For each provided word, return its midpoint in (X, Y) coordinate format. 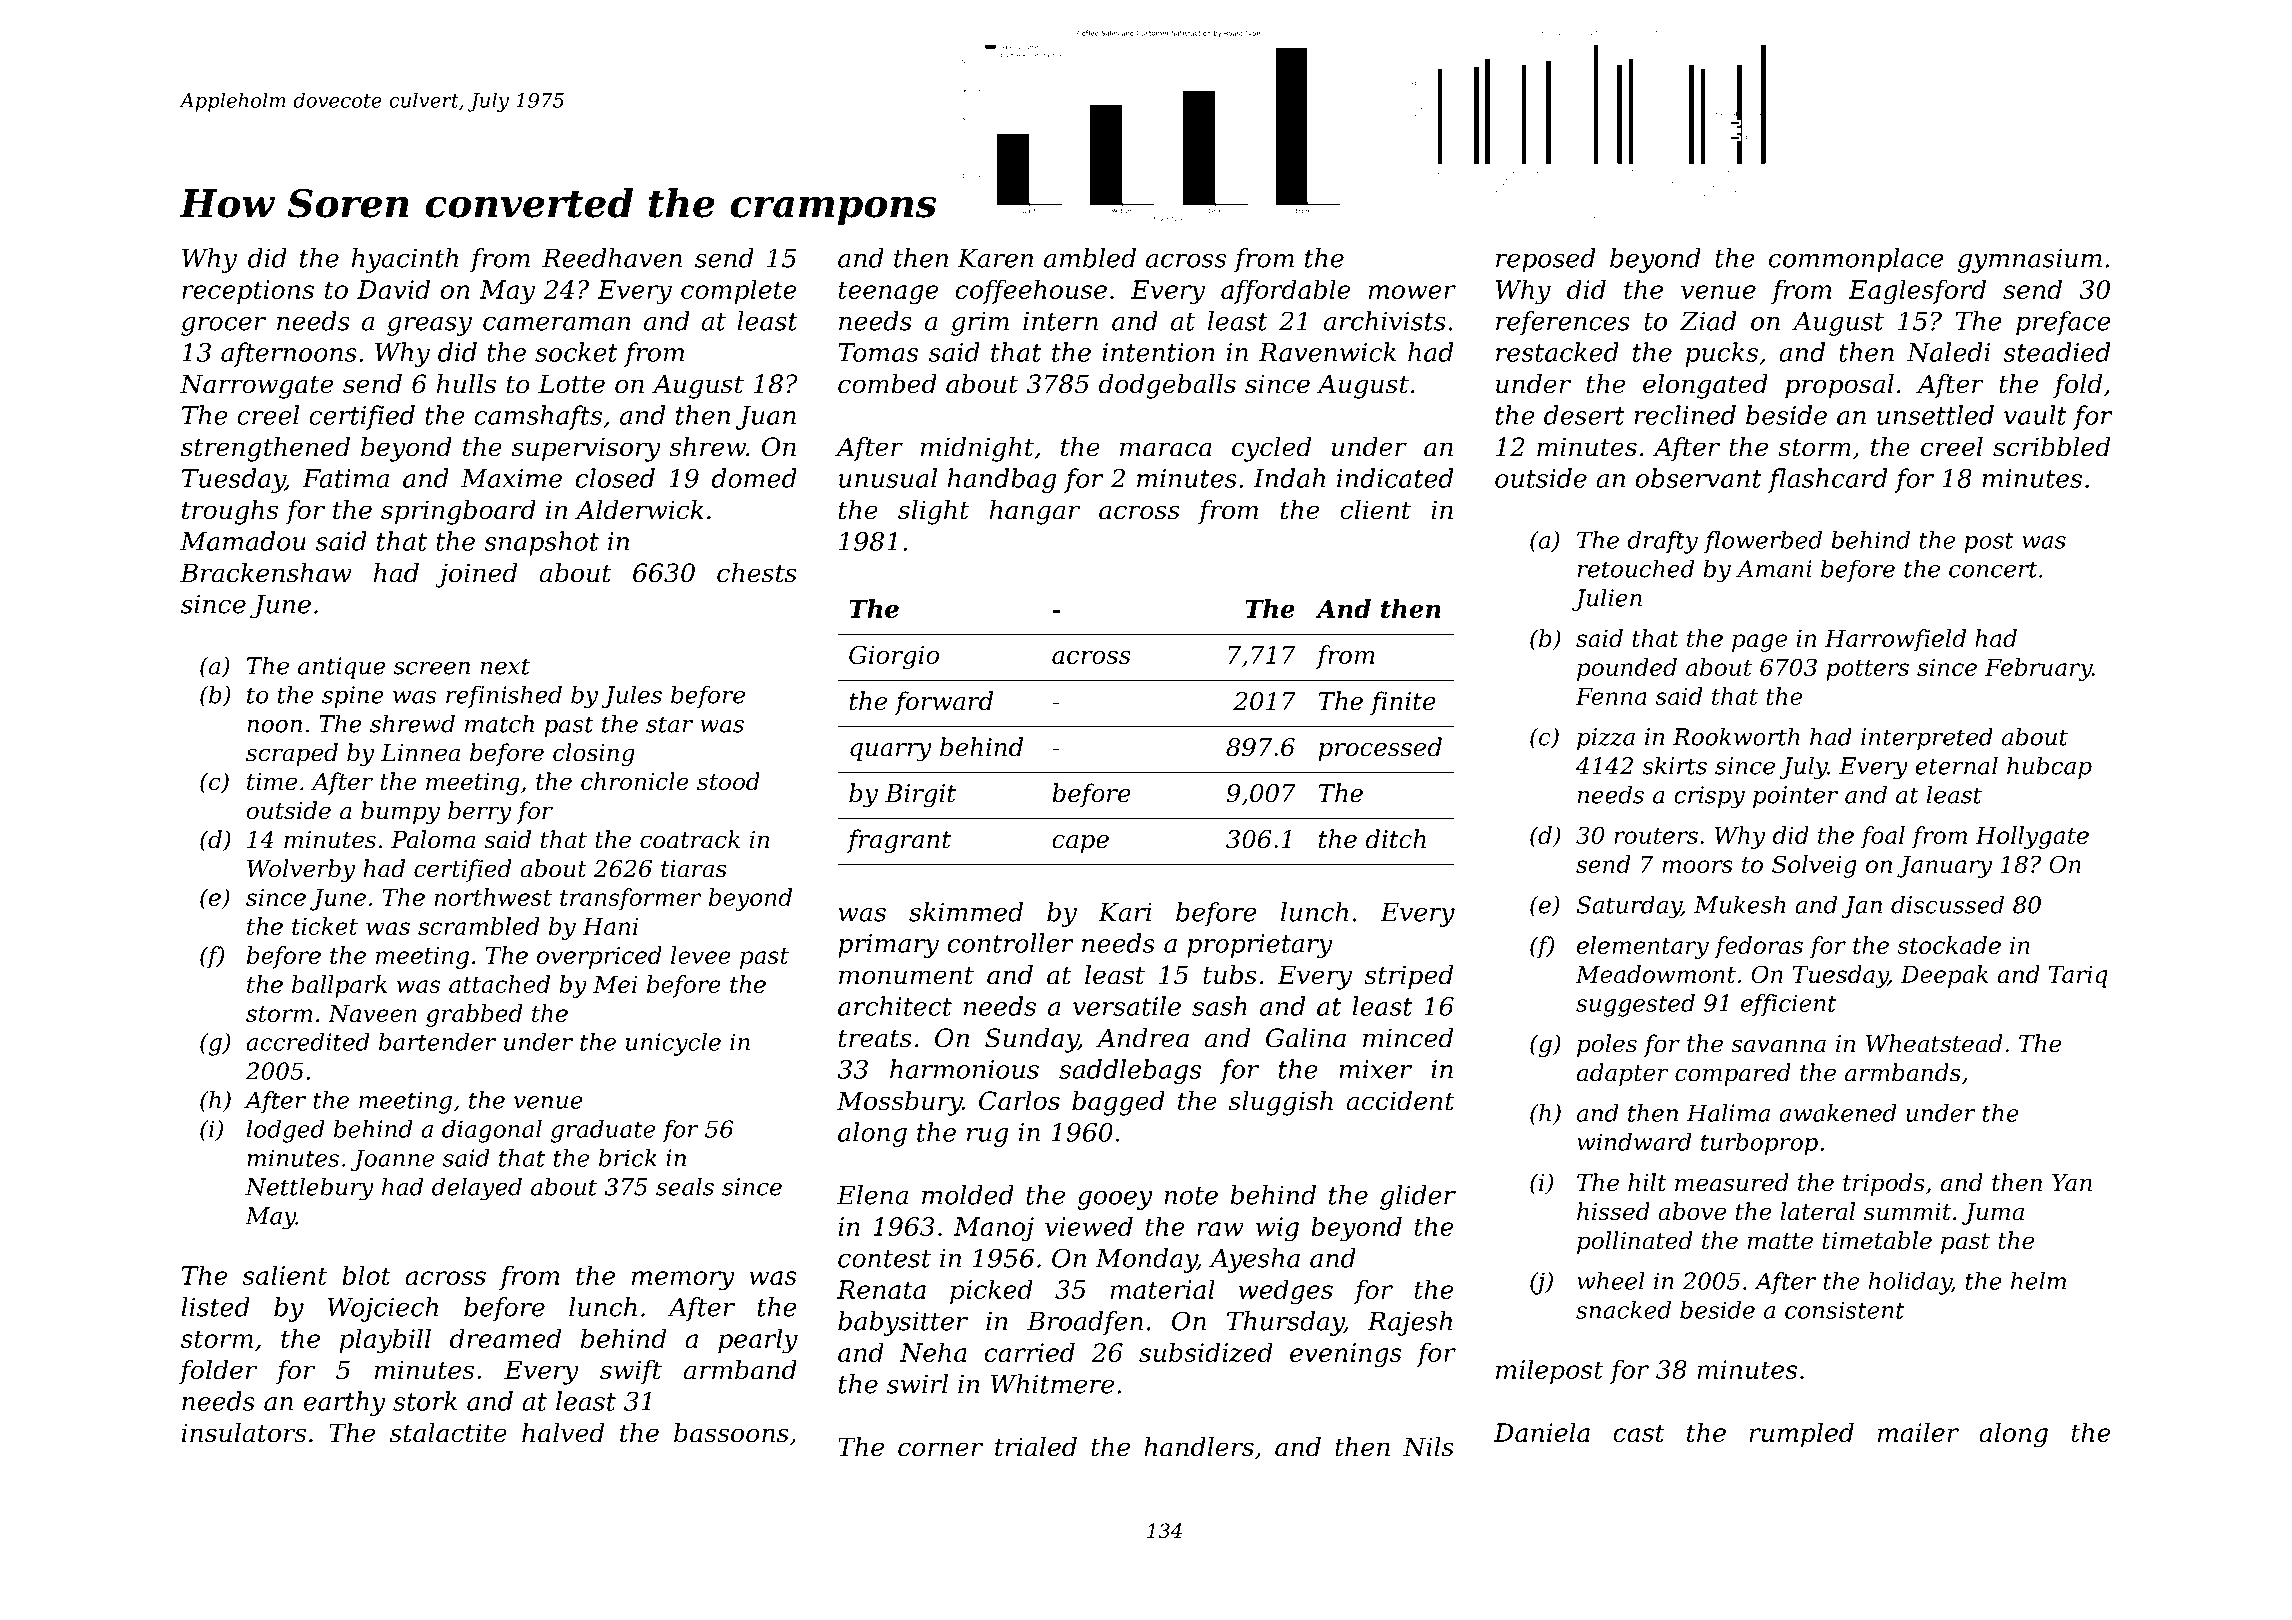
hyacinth (405, 260)
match (499, 723)
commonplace (1856, 260)
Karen (995, 258)
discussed (1947, 904)
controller (1011, 943)
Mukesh (1739, 904)
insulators (244, 1433)
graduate (603, 1131)
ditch (1395, 839)
